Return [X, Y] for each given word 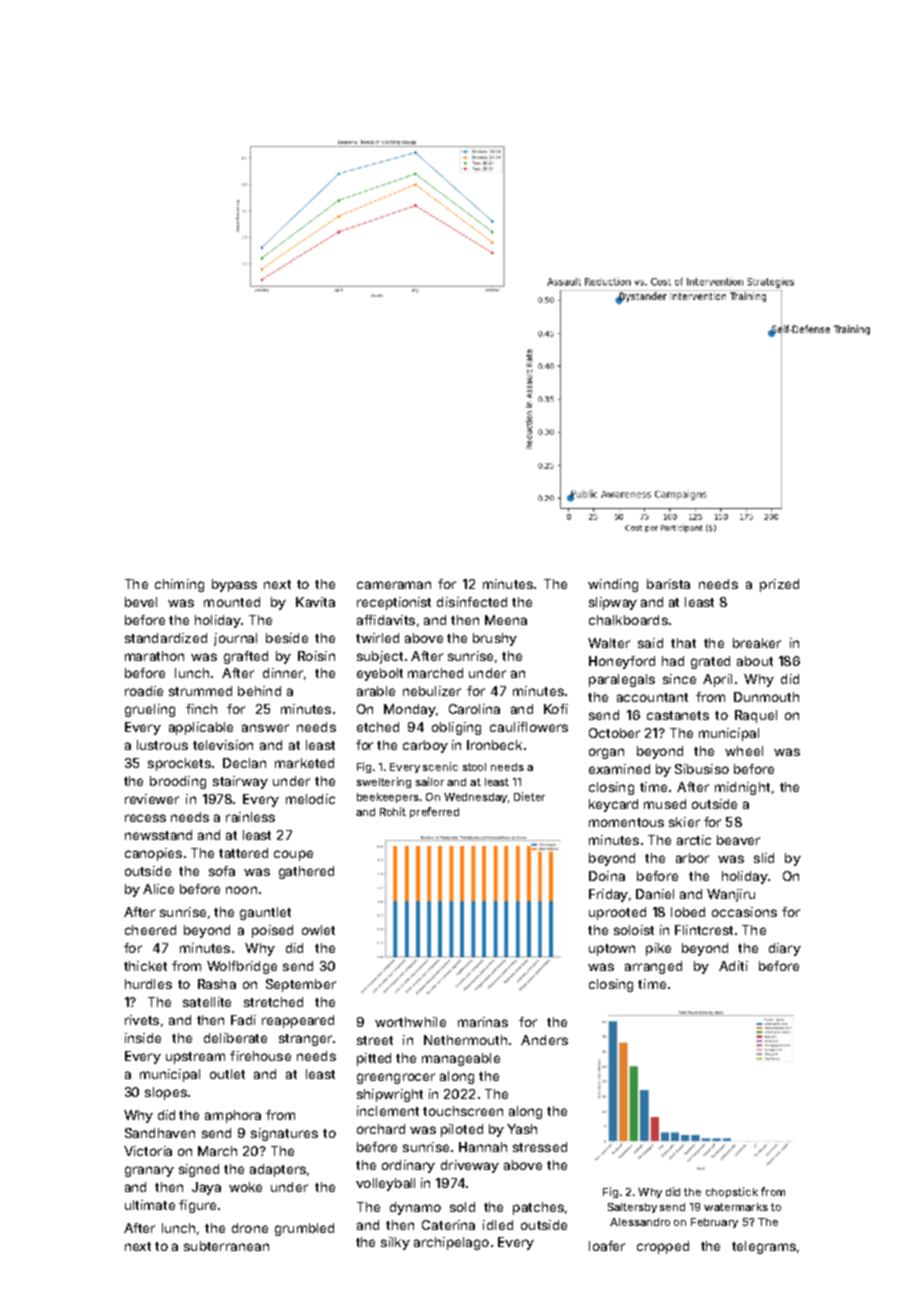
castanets [678, 715]
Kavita [315, 602]
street [375, 1040]
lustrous [162, 745]
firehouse [260, 1056]
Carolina [474, 709]
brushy [495, 639]
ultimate [150, 1205]
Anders [544, 1040]
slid [764, 858]
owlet [318, 930]
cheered [150, 930]
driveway [470, 1166]
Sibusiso [702, 769]
